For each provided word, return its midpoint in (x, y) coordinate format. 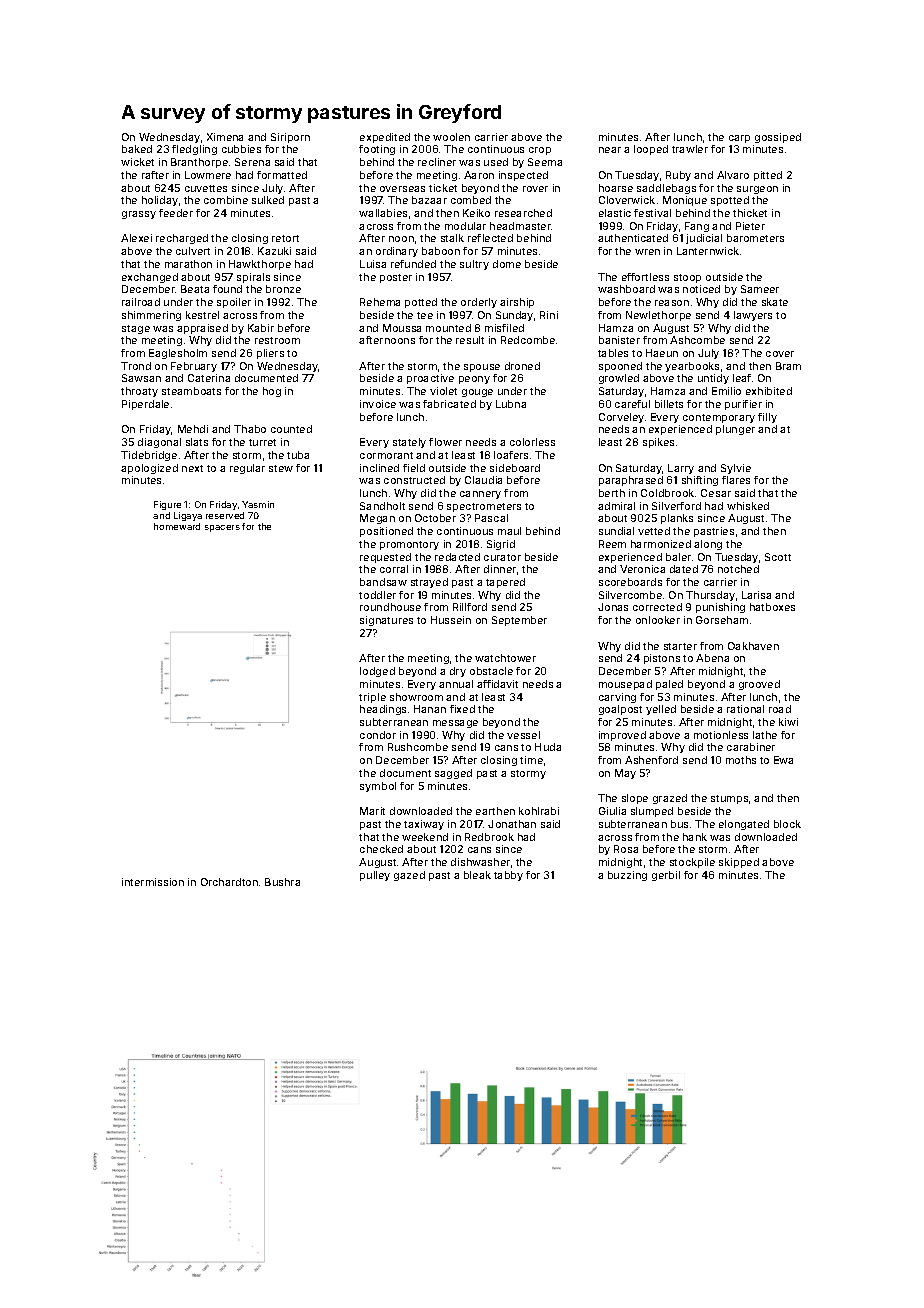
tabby (508, 876)
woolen (451, 137)
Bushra (282, 882)
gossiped (778, 138)
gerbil (666, 876)
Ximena (225, 137)
